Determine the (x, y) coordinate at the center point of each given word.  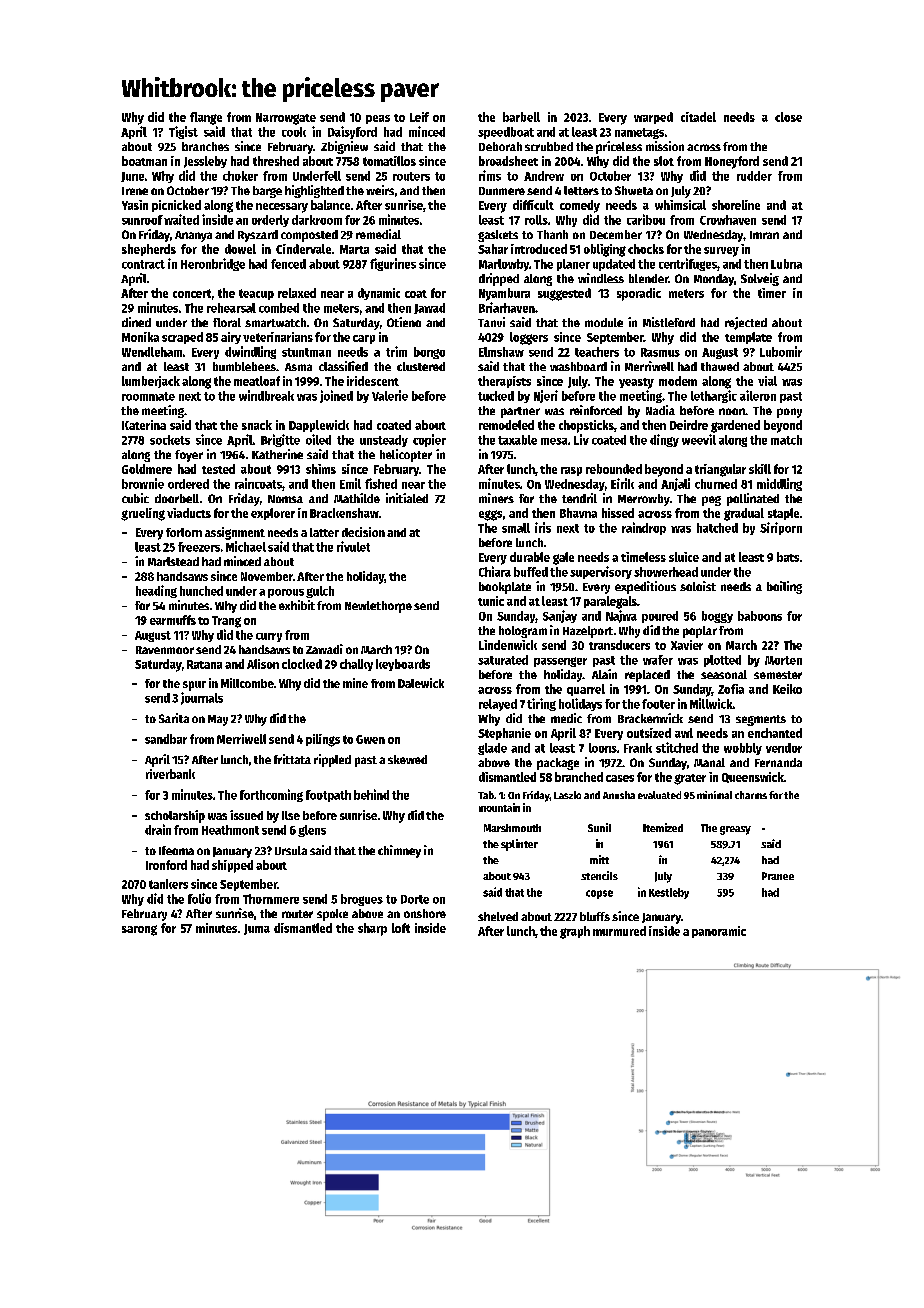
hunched (201, 591)
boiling (784, 587)
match (786, 440)
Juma (257, 929)
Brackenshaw (344, 513)
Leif (419, 117)
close (788, 117)
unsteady (384, 441)
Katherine (277, 454)
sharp (372, 929)
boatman (144, 161)
